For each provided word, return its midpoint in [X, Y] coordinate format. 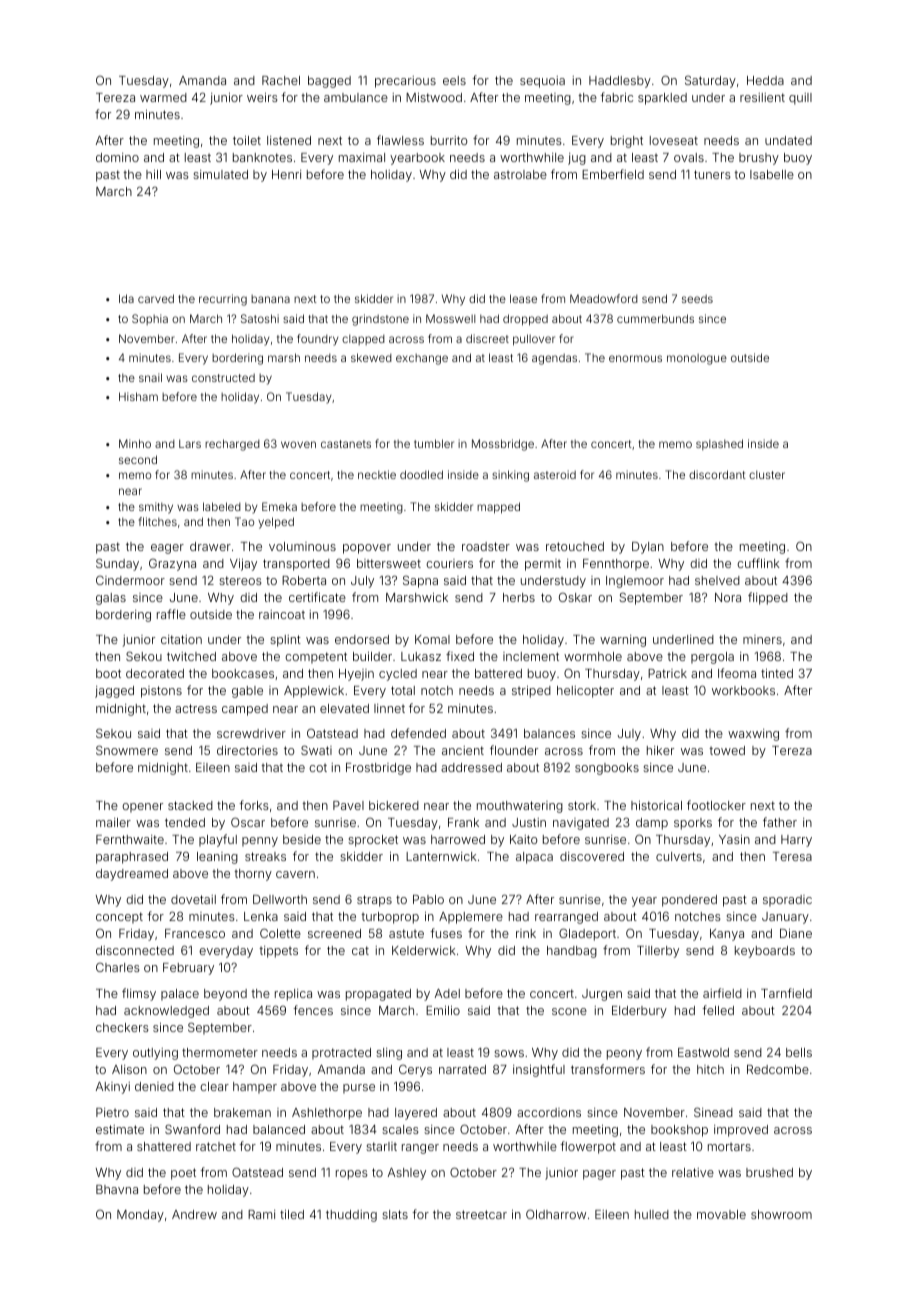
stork [582, 805]
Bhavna [117, 1189]
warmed [163, 97]
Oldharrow [556, 1214]
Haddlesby [620, 82]
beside [302, 839]
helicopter [585, 692]
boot [108, 673]
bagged [329, 82]
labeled [222, 506]
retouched [575, 546]
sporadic [787, 901]
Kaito [524, 839]
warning [623, 641]
